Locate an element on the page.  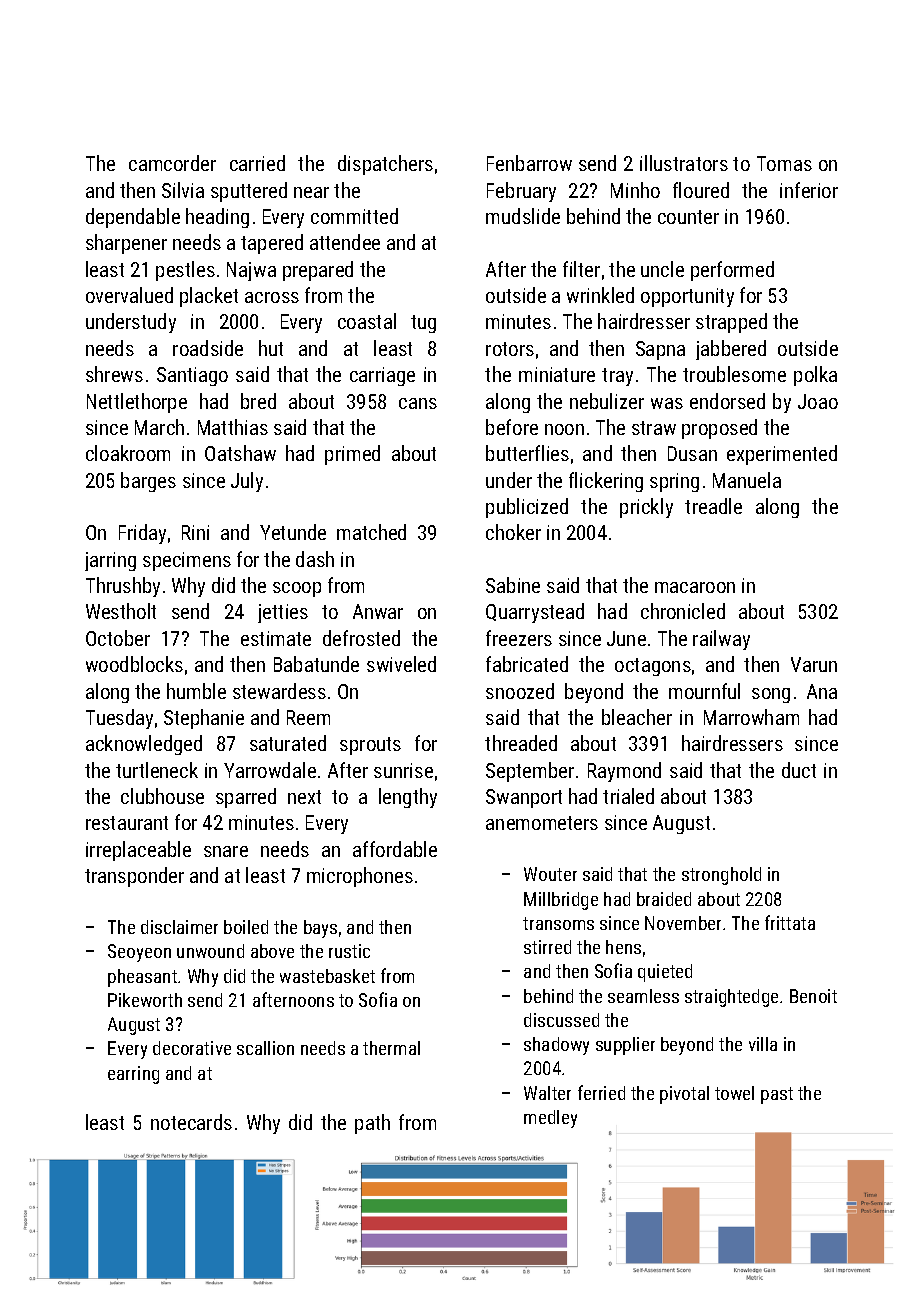
notecards is located at coordinates (191, 1122).
